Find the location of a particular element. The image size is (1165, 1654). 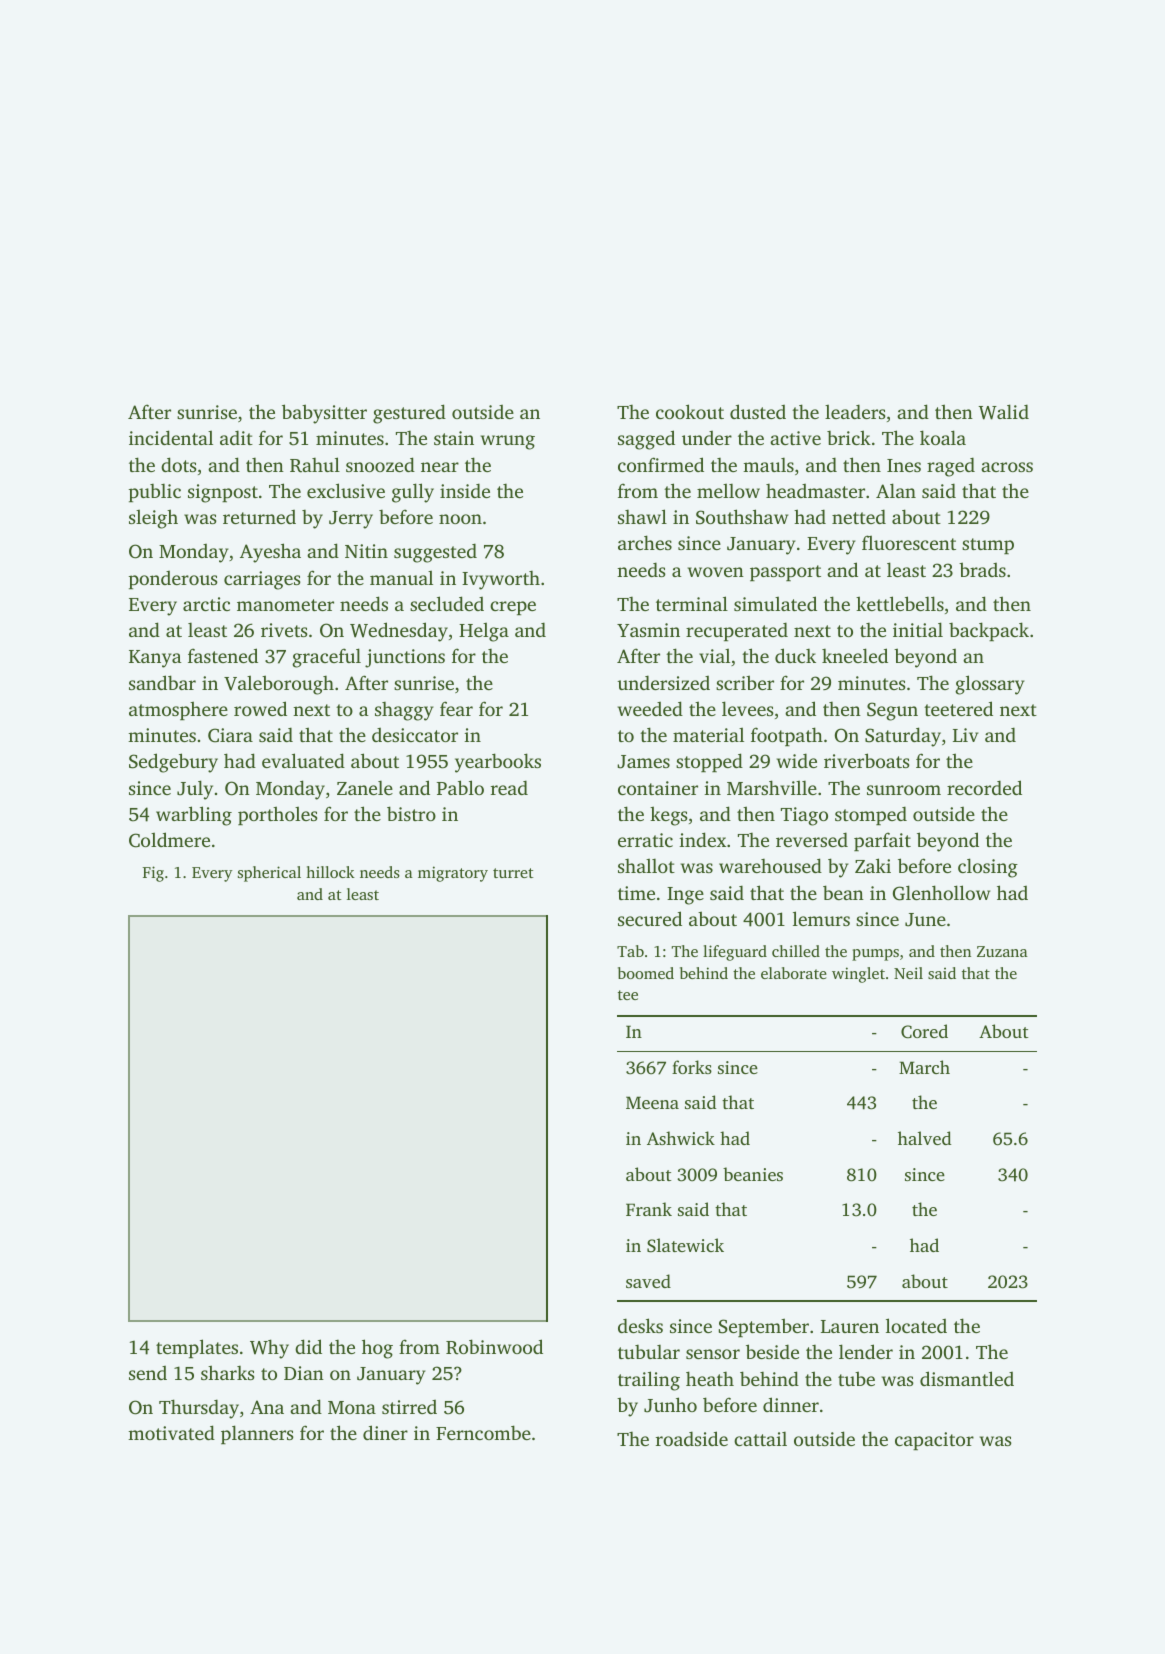

Kanya is located at coordinates (155, 659).
